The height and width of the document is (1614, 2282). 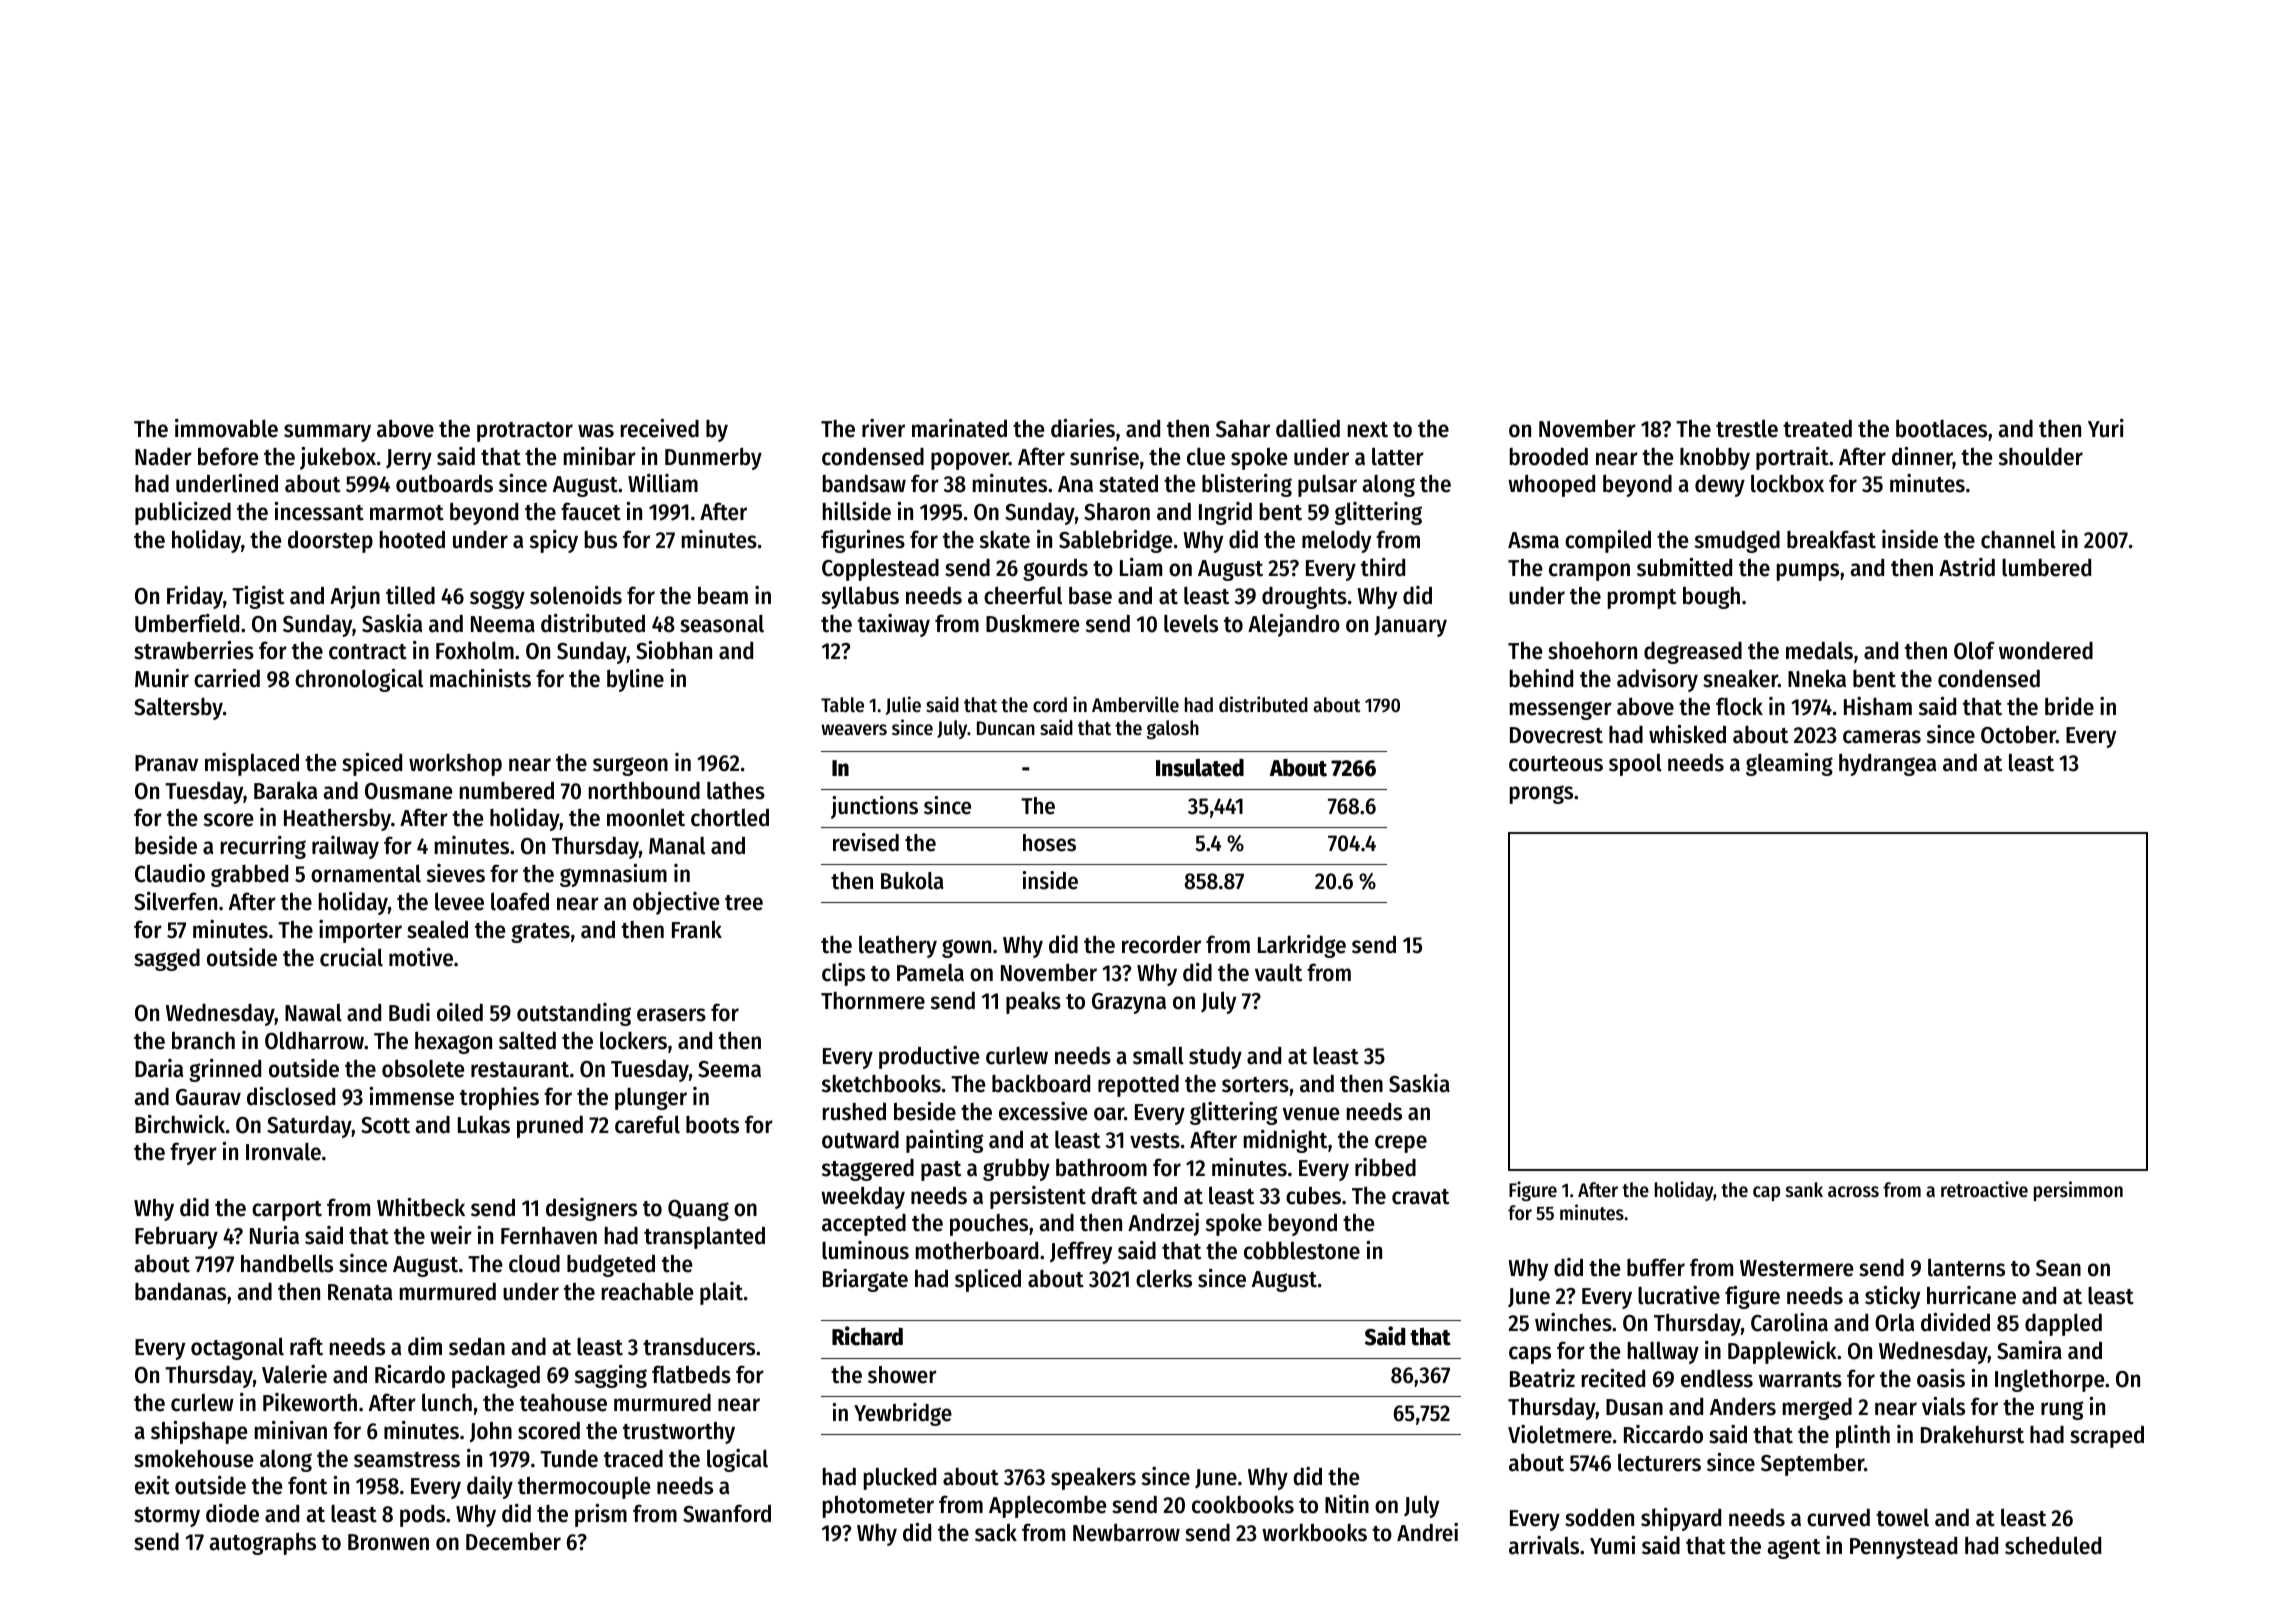 What do you see at coordinates (1903, 1548) in the document?
I see `Pennystead` at bounding box center [1903, 1548].
